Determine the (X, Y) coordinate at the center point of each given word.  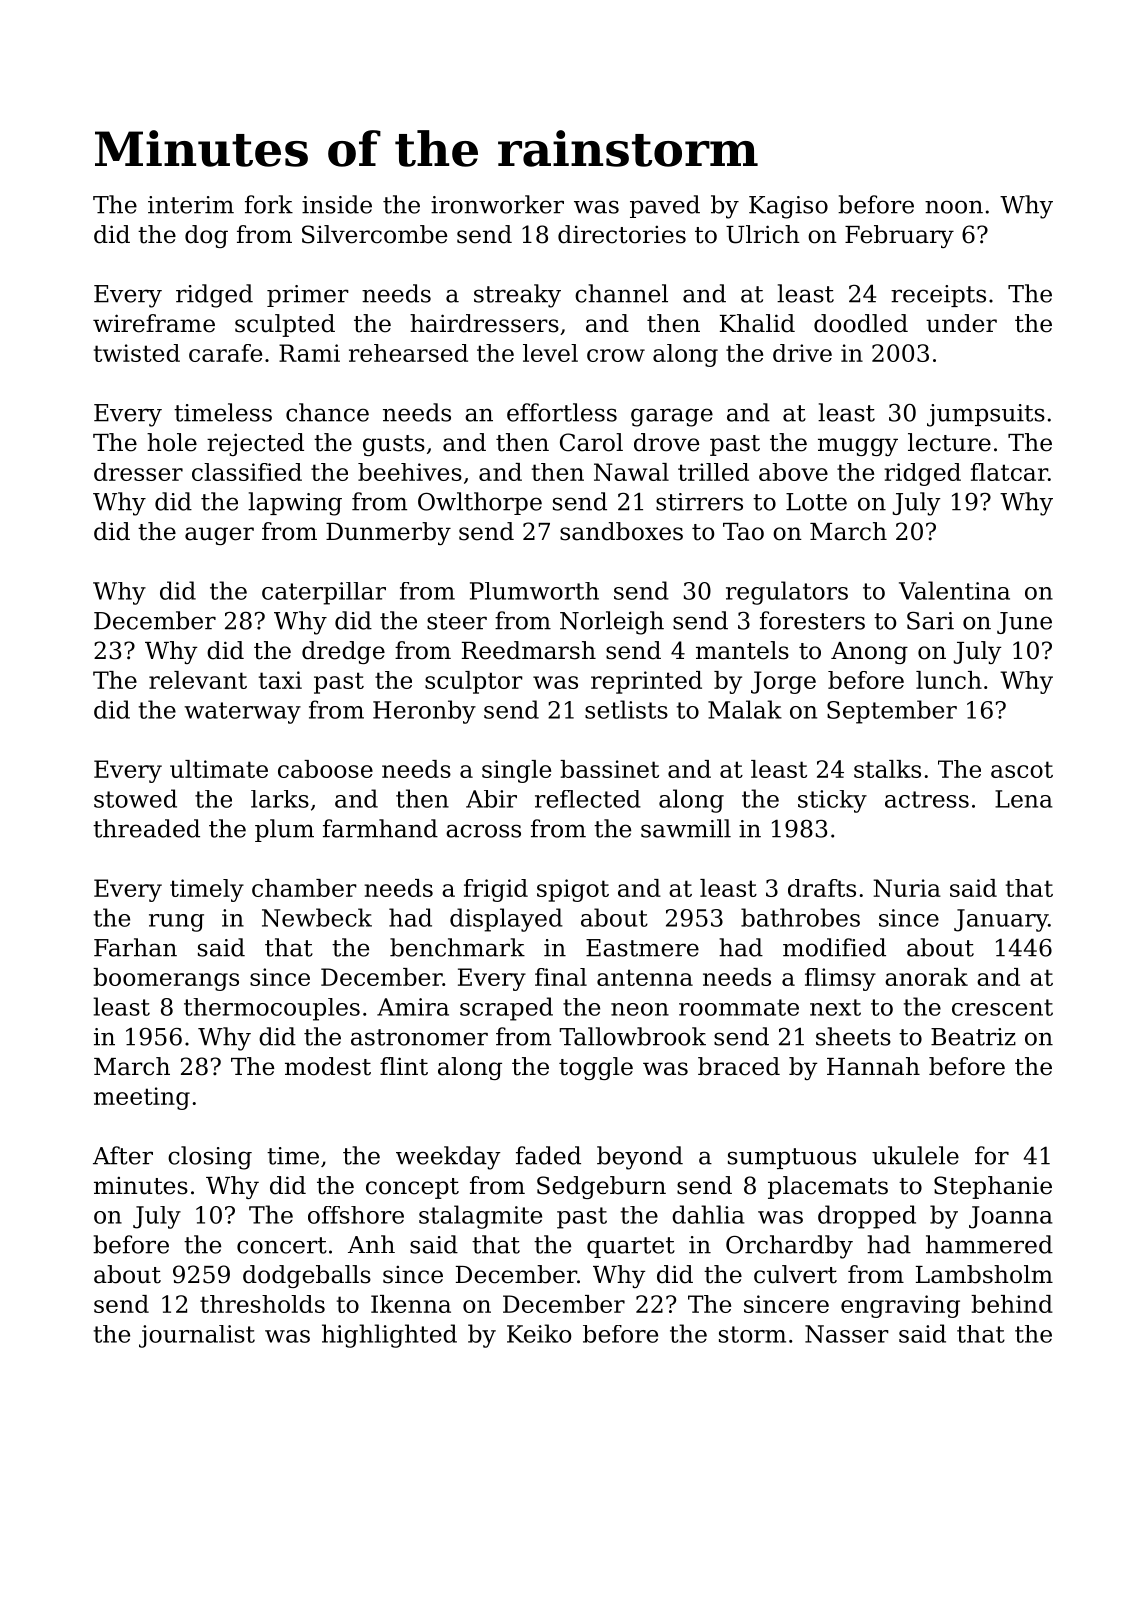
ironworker (497, 204)
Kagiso (788, 207)
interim (191, 205)
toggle (596, 1068)
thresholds (262, 1304)
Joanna (1011, 1217)
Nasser (847, 1334)
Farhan (135, 947)
